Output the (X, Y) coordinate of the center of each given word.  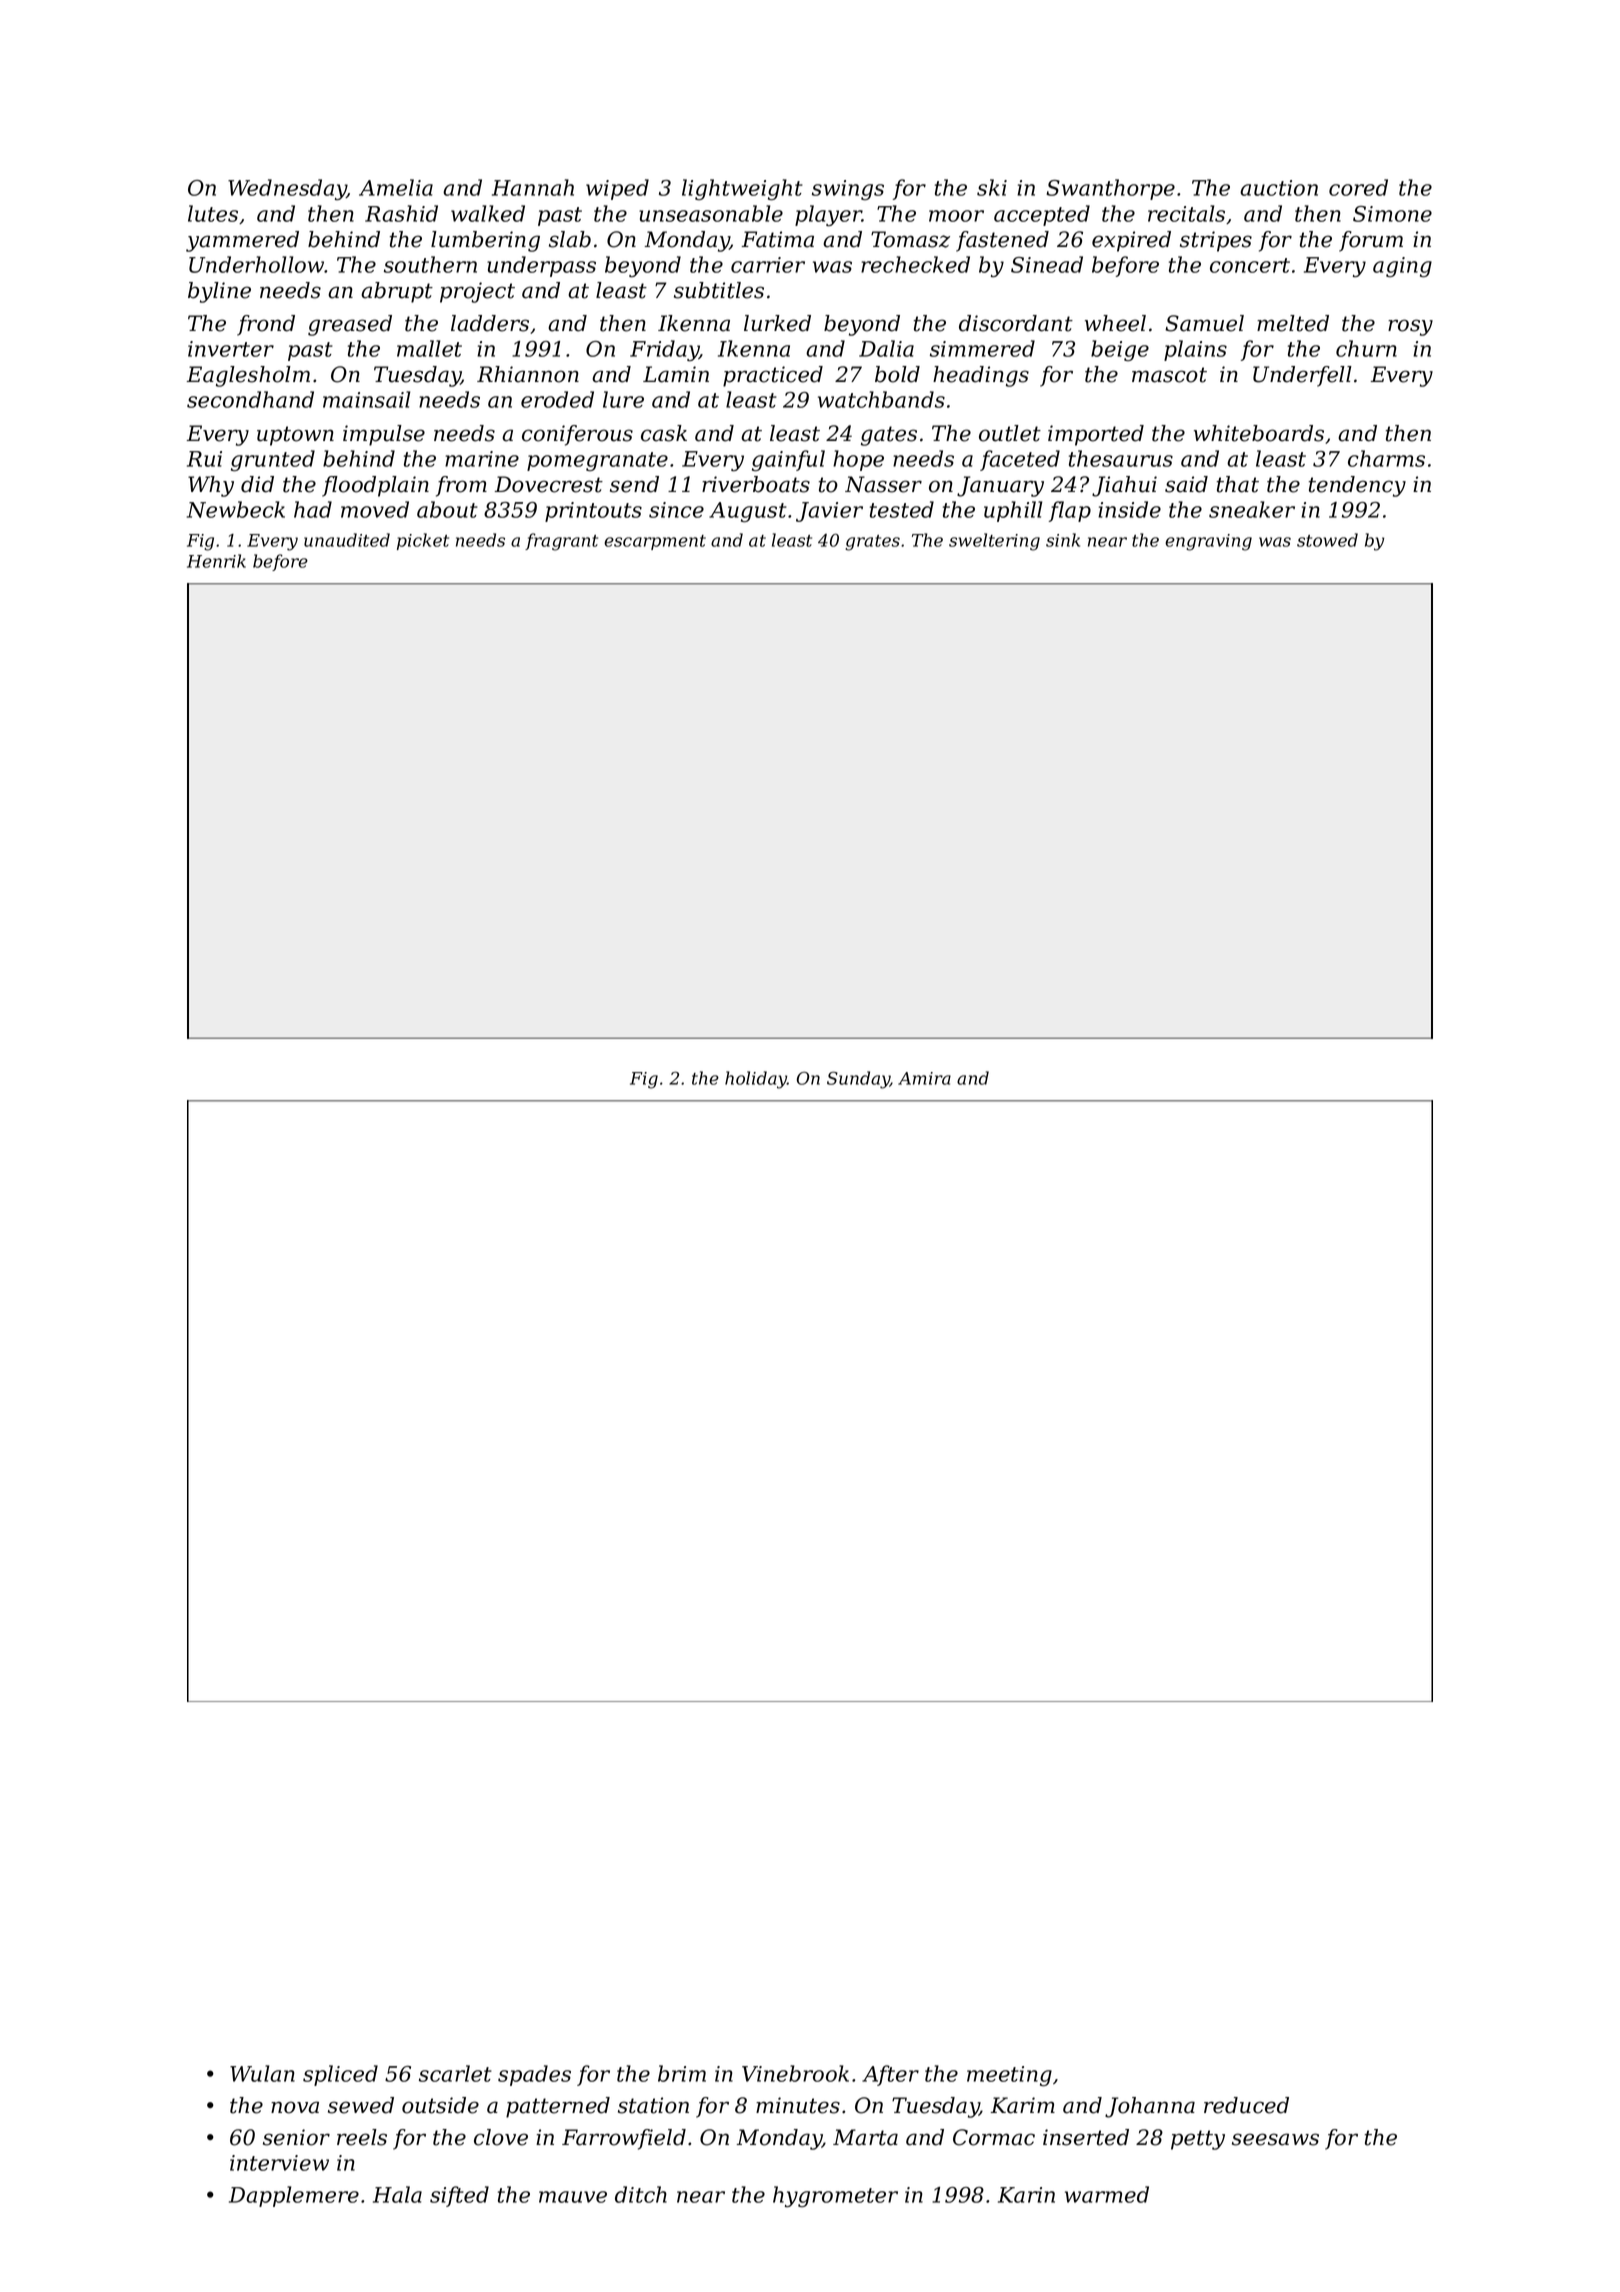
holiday (756, 1080)
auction (1279, 188)
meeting (1009, 2076)
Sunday (858, 1080)
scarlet (455, 2073)
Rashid (401, 213)
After (890, 2075)
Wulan (262, 2073)
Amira (924, 1078)
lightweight (742, 190)
